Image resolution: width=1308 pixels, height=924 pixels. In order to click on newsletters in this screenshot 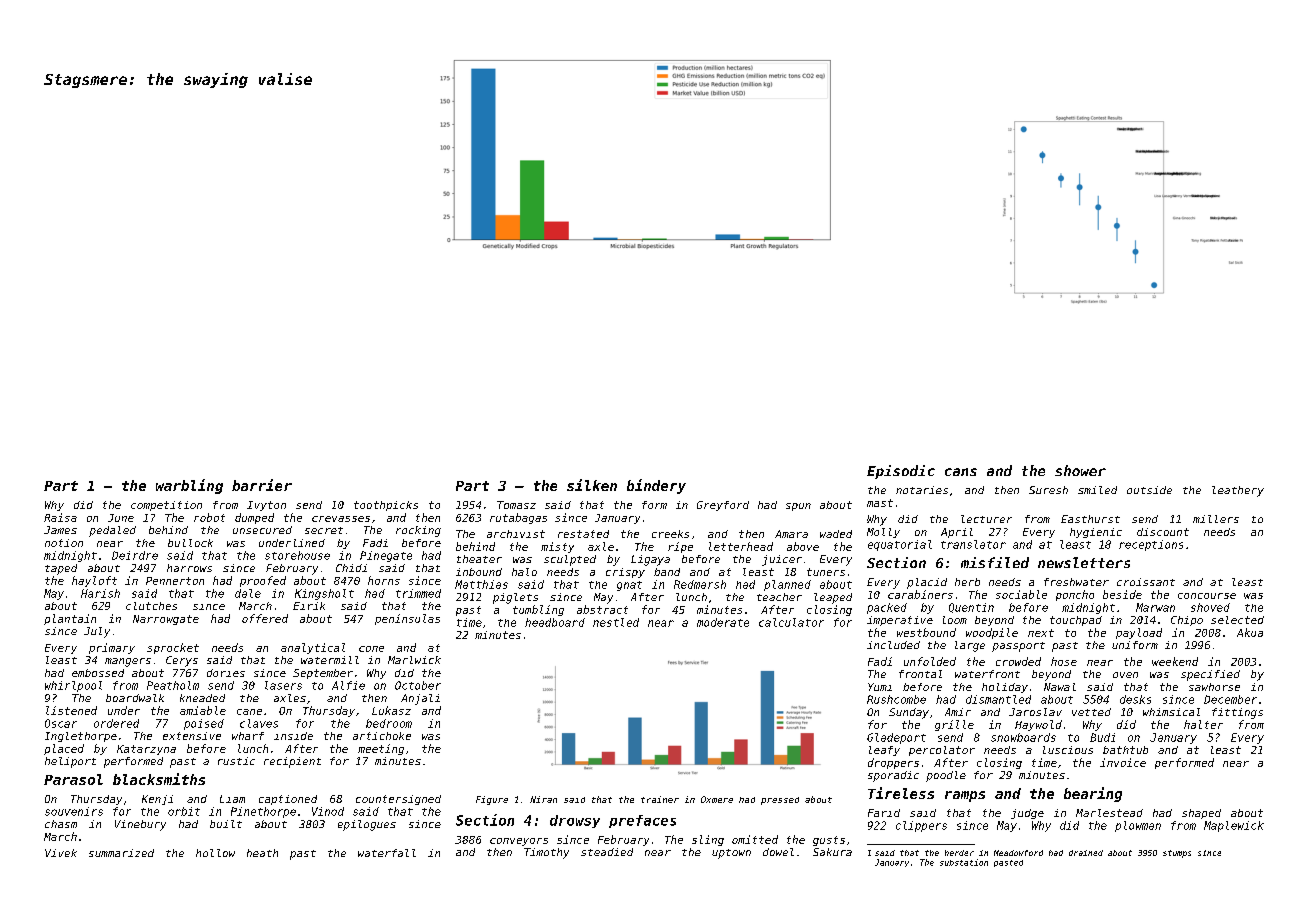, I will do `click(1084, 562)`.
